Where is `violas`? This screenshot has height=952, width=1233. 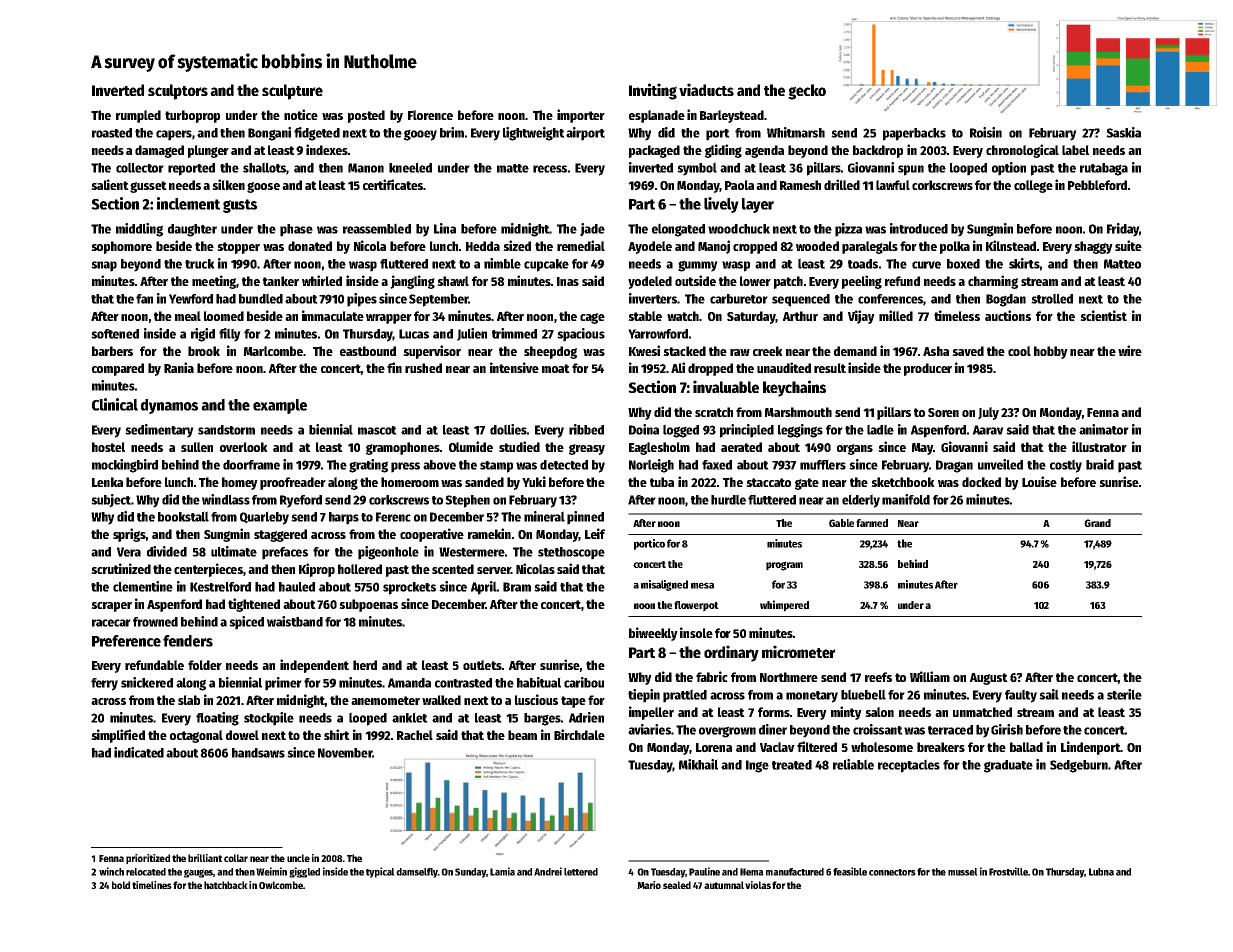 violas is located at coordinates (758, 885).
